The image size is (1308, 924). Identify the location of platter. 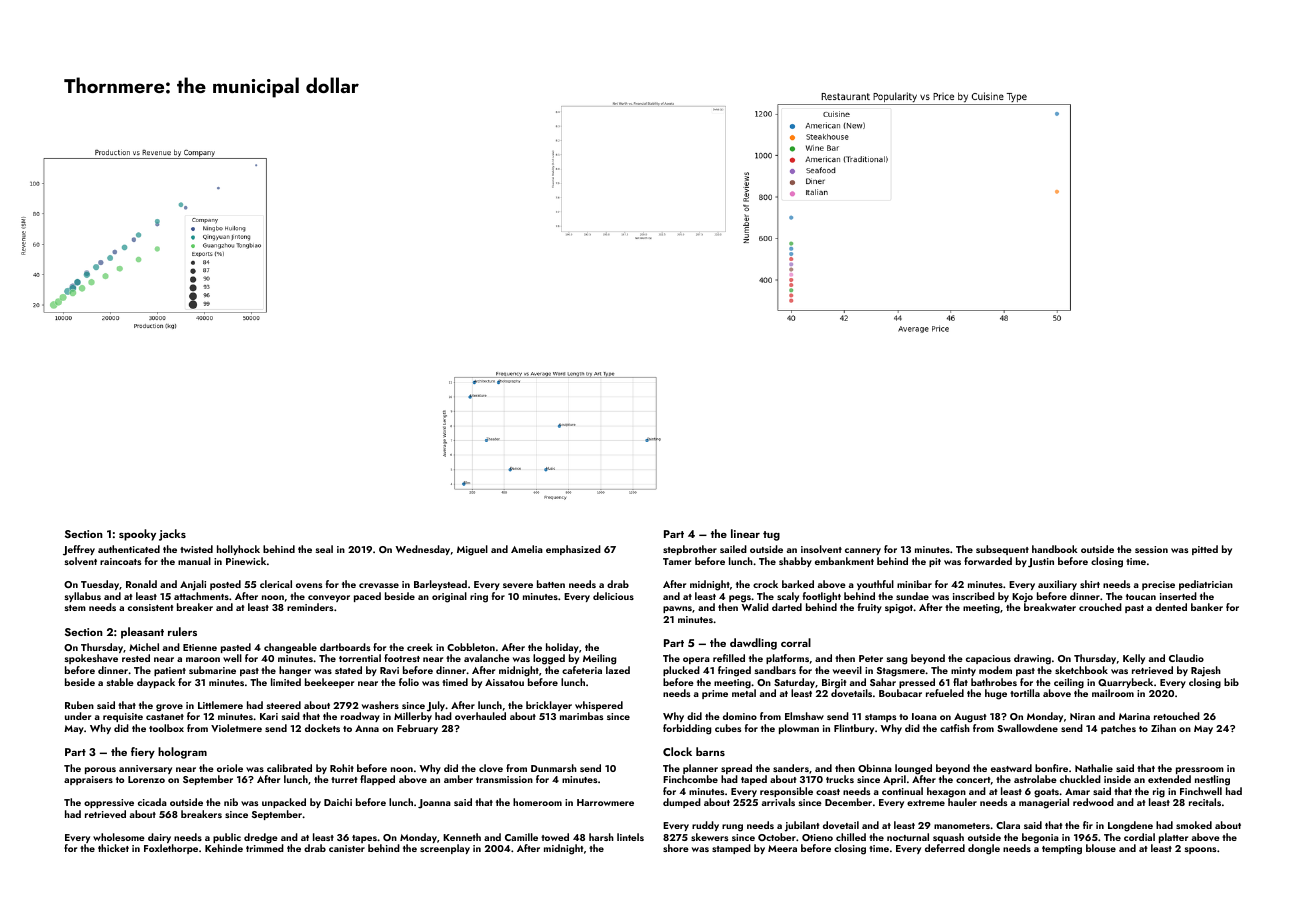
(1173, 838).
